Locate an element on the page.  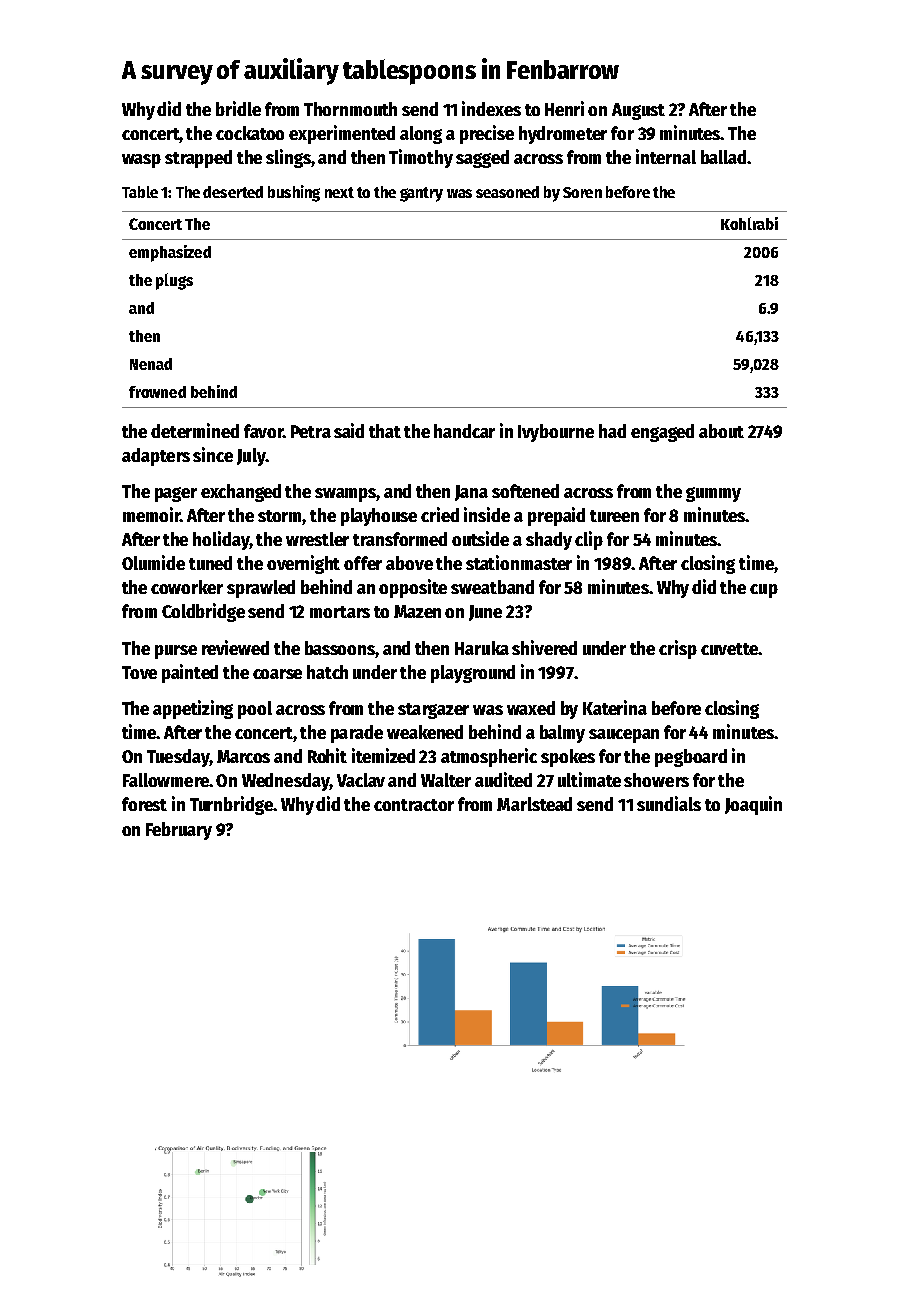
pager is located at coordinates (176, 494).
